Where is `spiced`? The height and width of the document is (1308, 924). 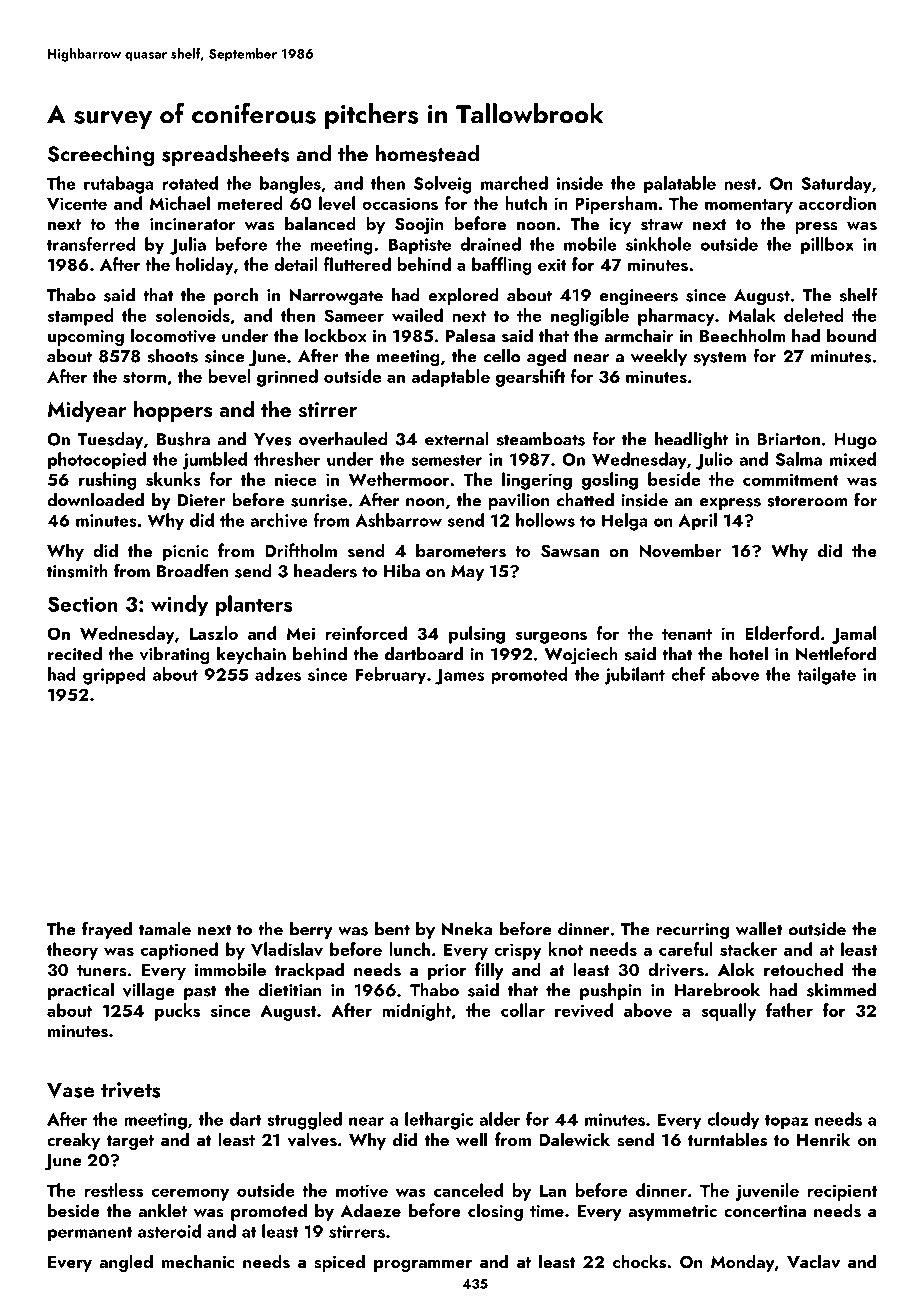
spiced is located at coordinates (339, 1263).
